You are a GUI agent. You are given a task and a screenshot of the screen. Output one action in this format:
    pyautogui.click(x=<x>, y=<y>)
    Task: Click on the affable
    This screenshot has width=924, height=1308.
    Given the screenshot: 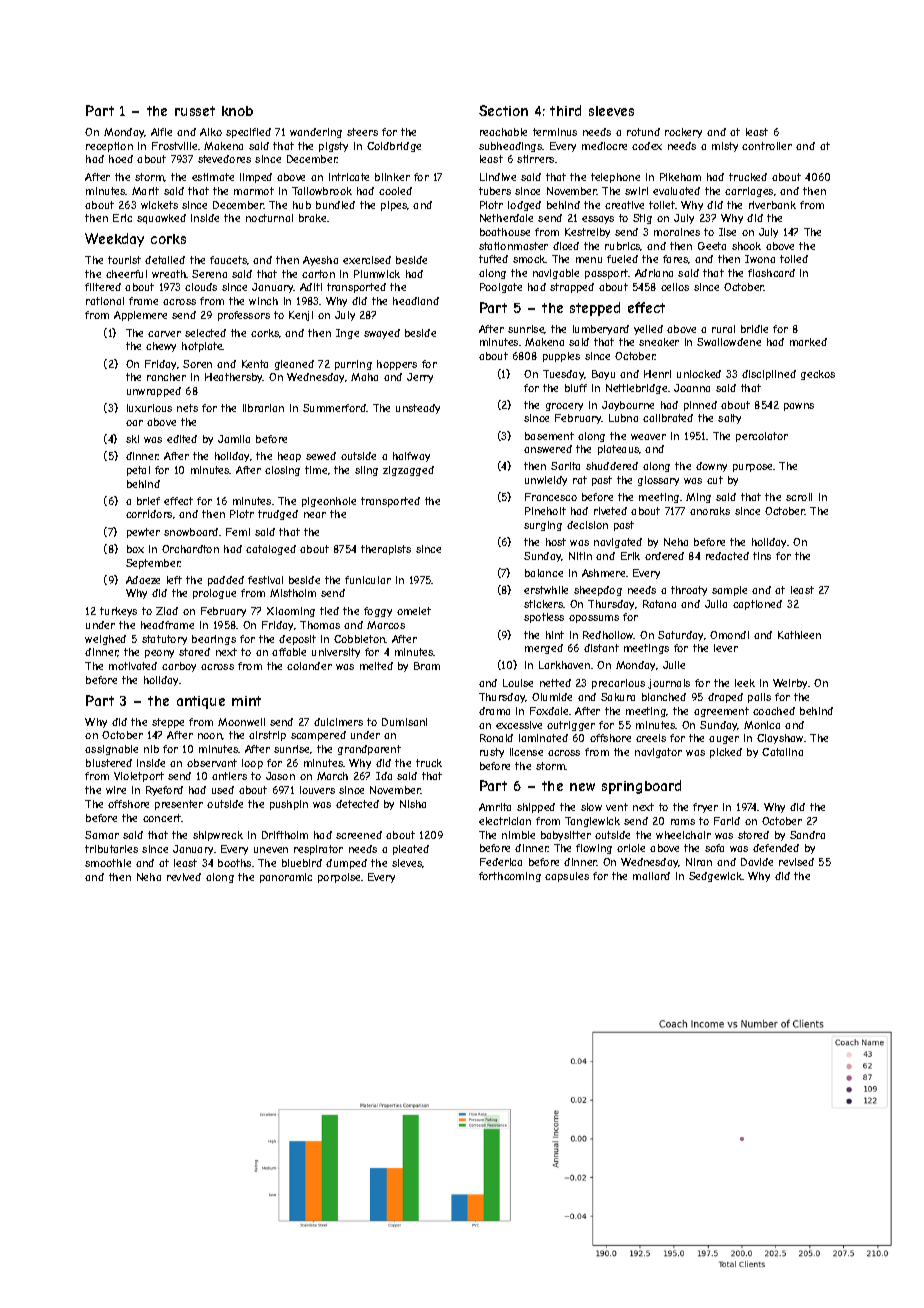 What is the action you would take?
    pyautogui.click(x=289, y=652)
